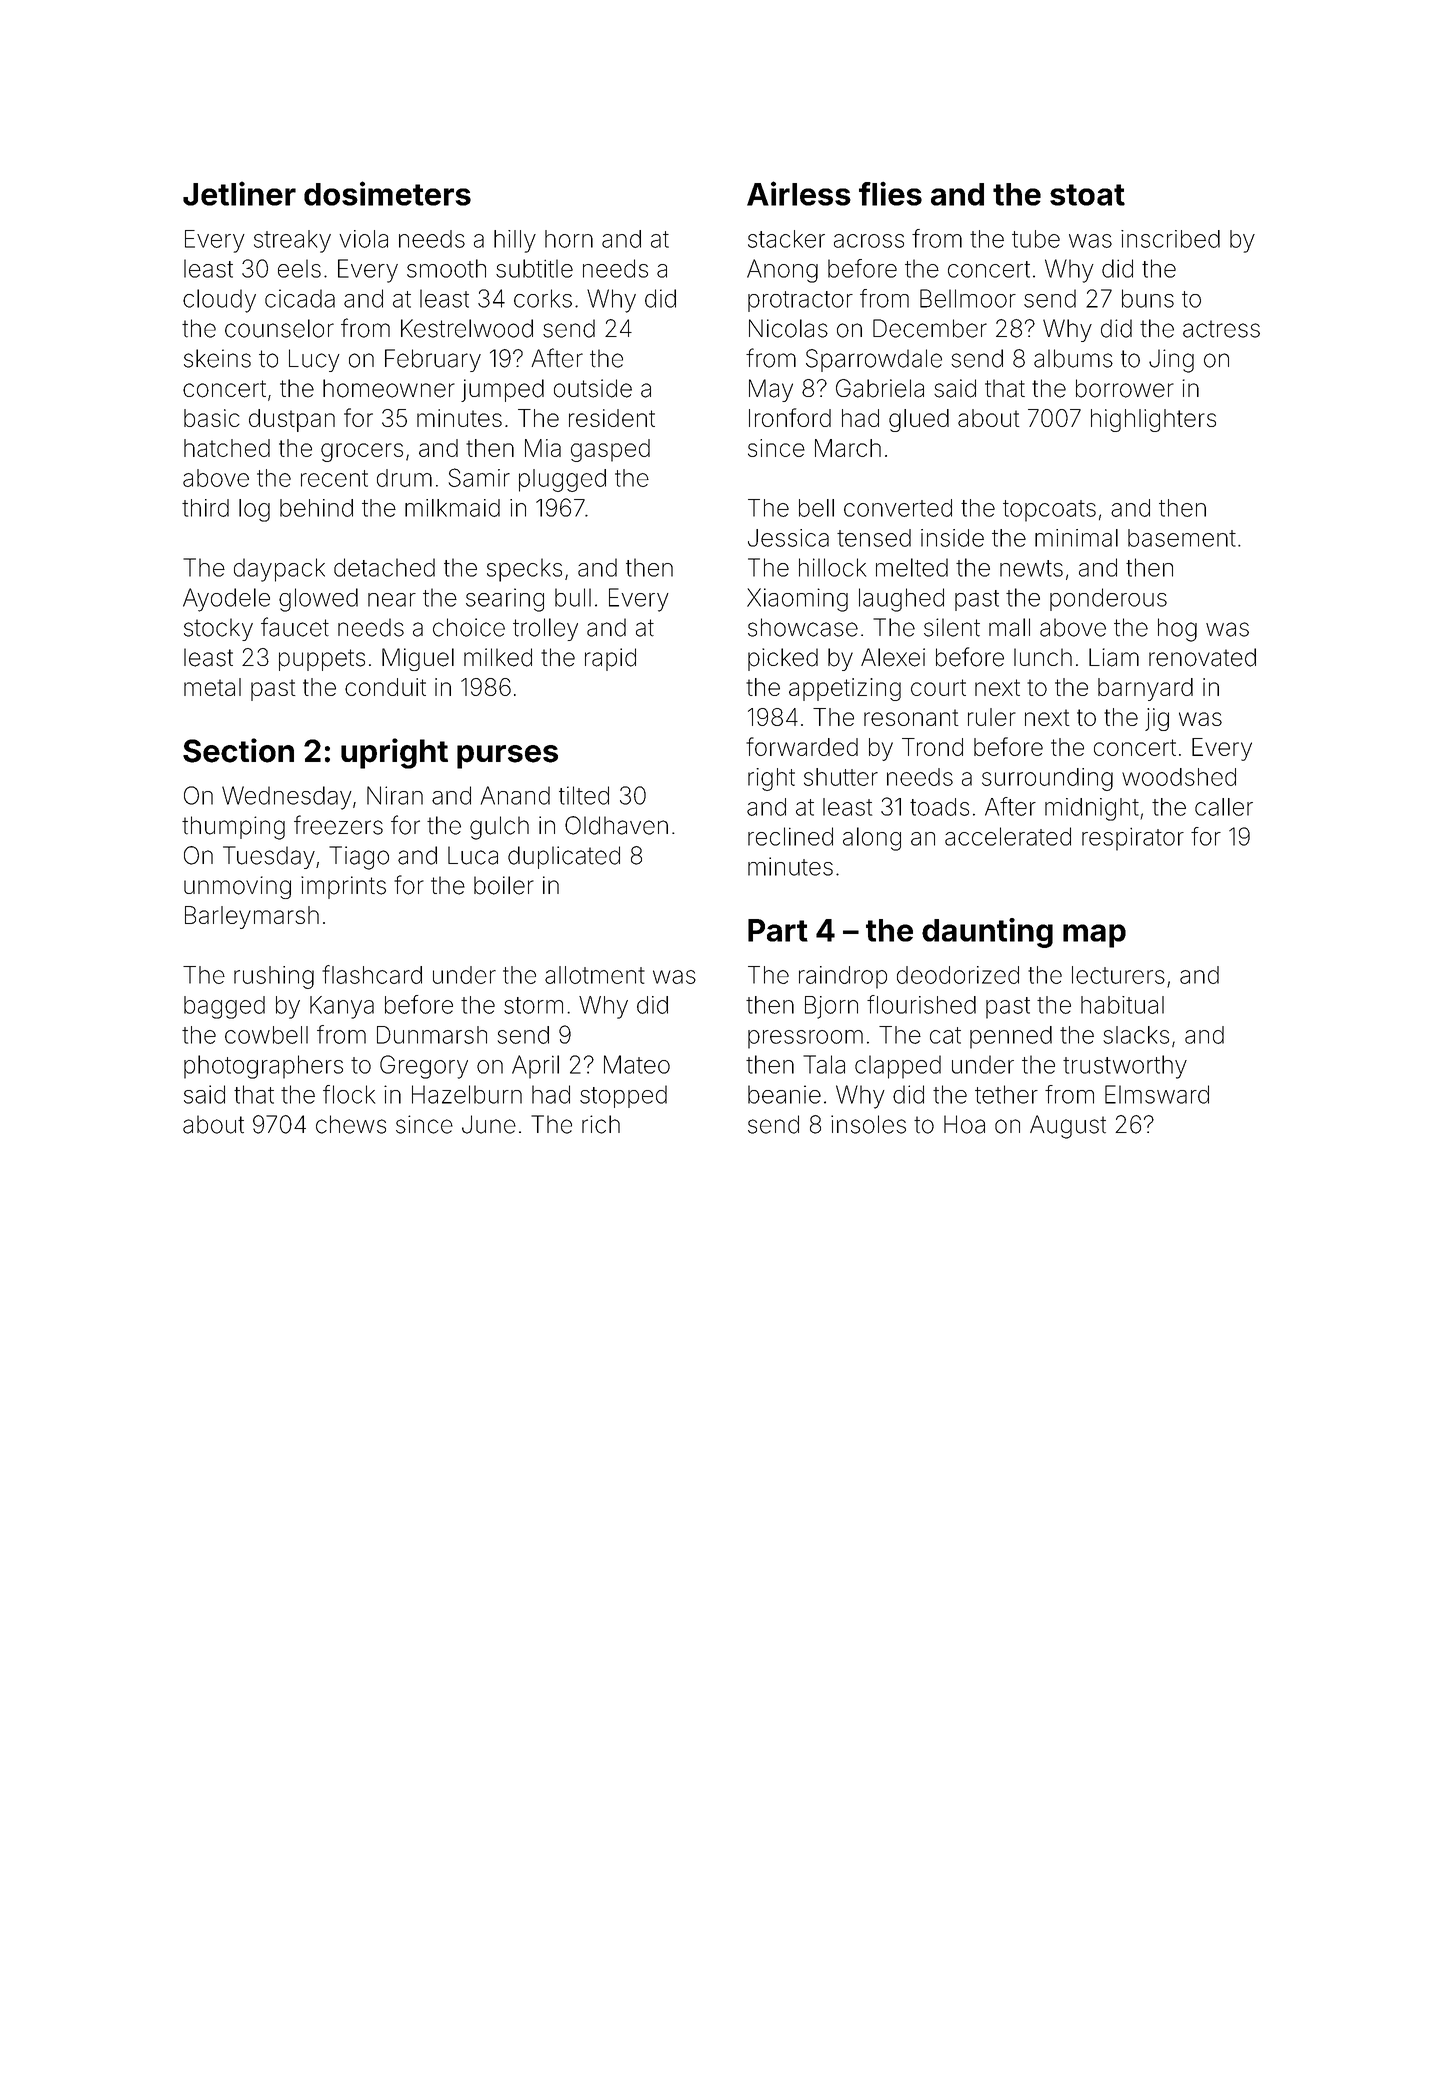 Image resolution: width=1450 pixels, height=2100 pixels. I want to click on chews, so click(351, 1124).
